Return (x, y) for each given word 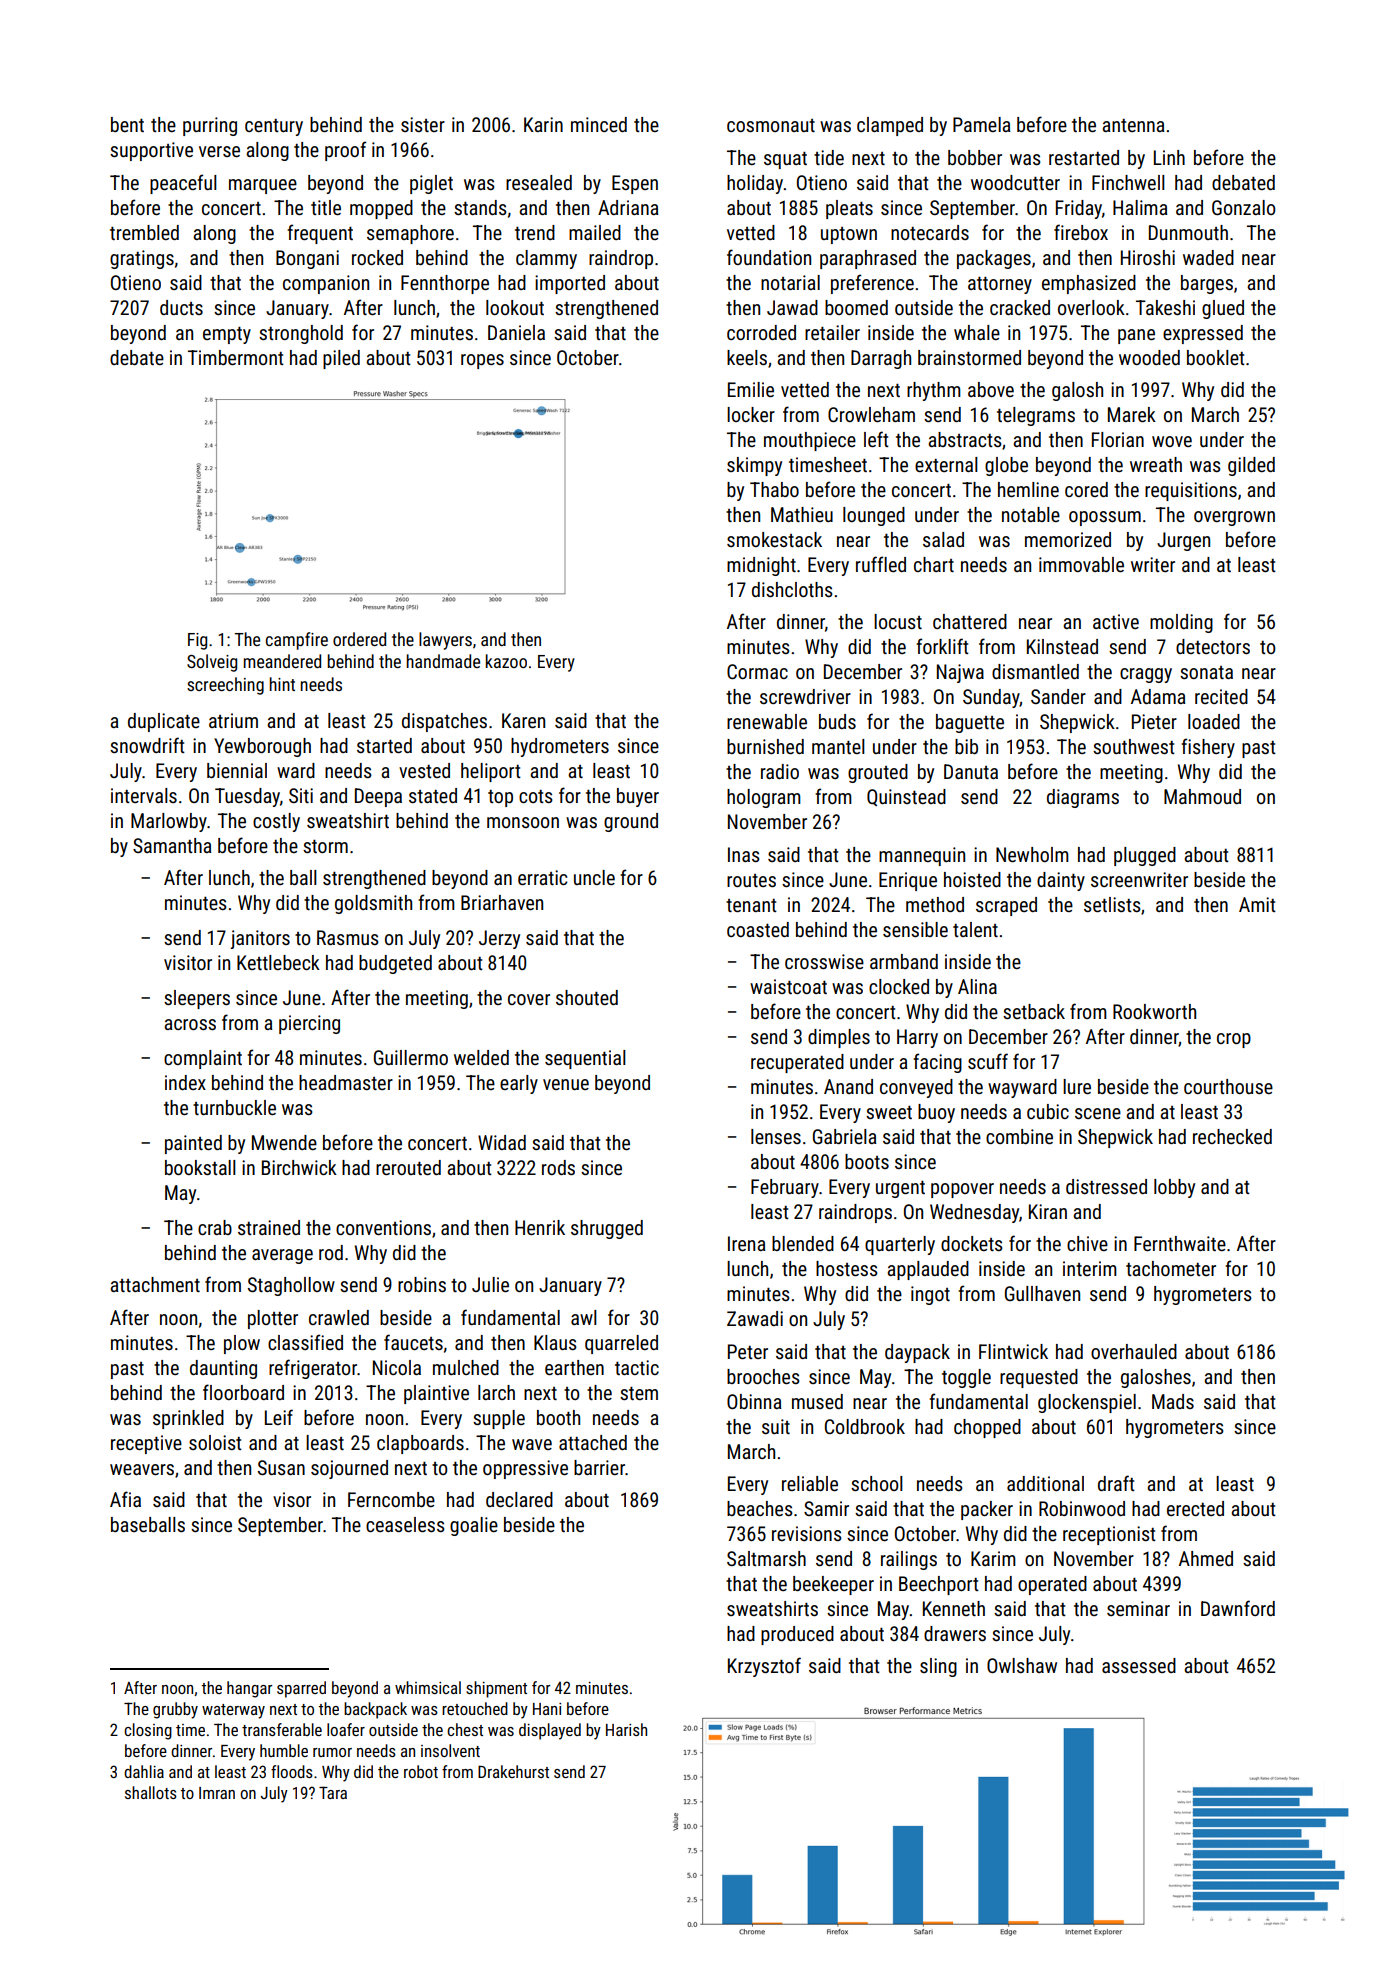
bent (127, 124)
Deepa (378, 797)
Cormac (757, 671)
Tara (333, 1792)
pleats (849, 209)
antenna (1133, 125)
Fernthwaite (1180, 1243)
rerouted (408, 1167)
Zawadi (755, 1318)
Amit (1257, 904)
